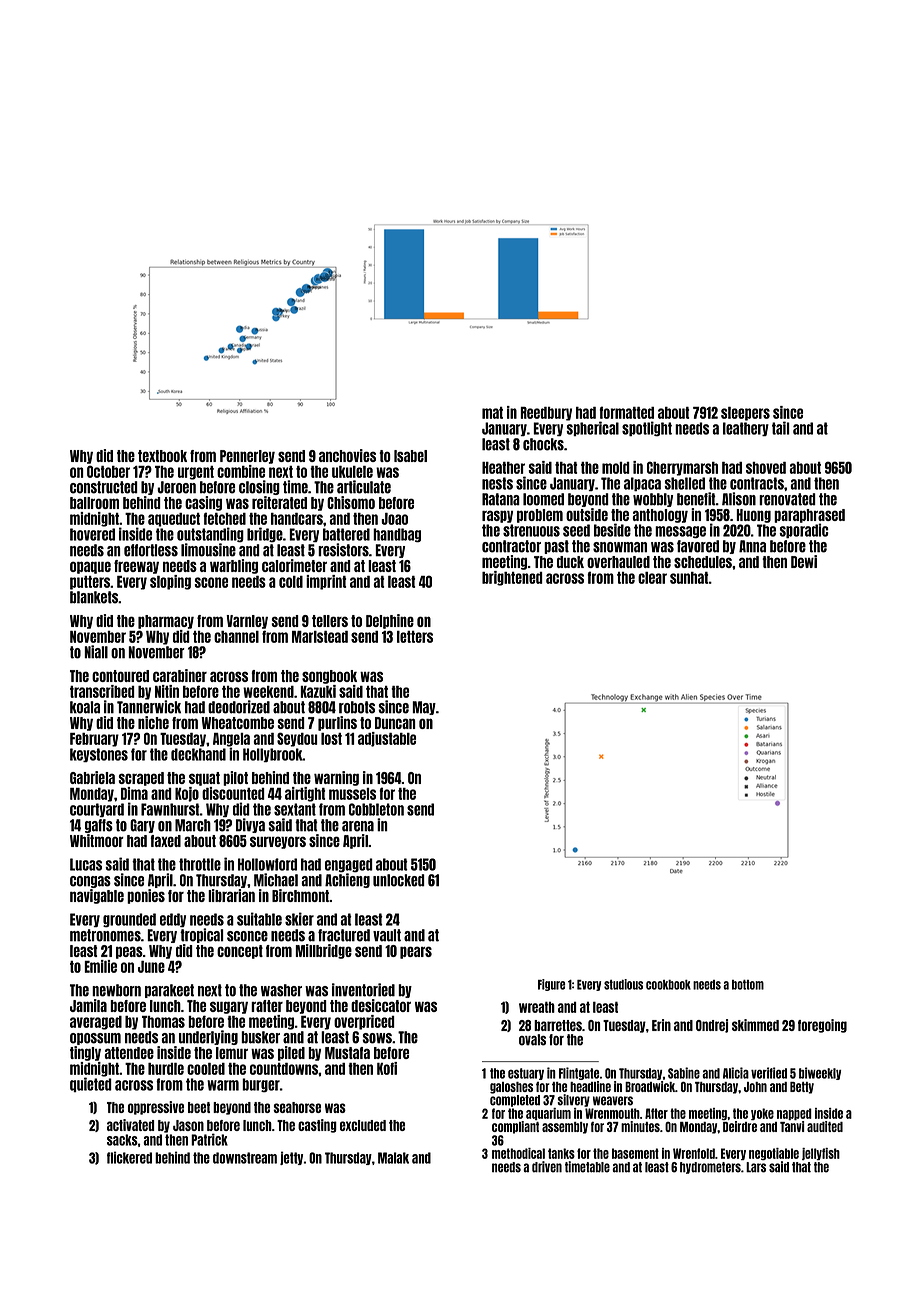 This image has width=924, height=1314. What do you see at coordinates (547, 1167) in the image?
I see `driven` at bounding box center [547, 1167].
